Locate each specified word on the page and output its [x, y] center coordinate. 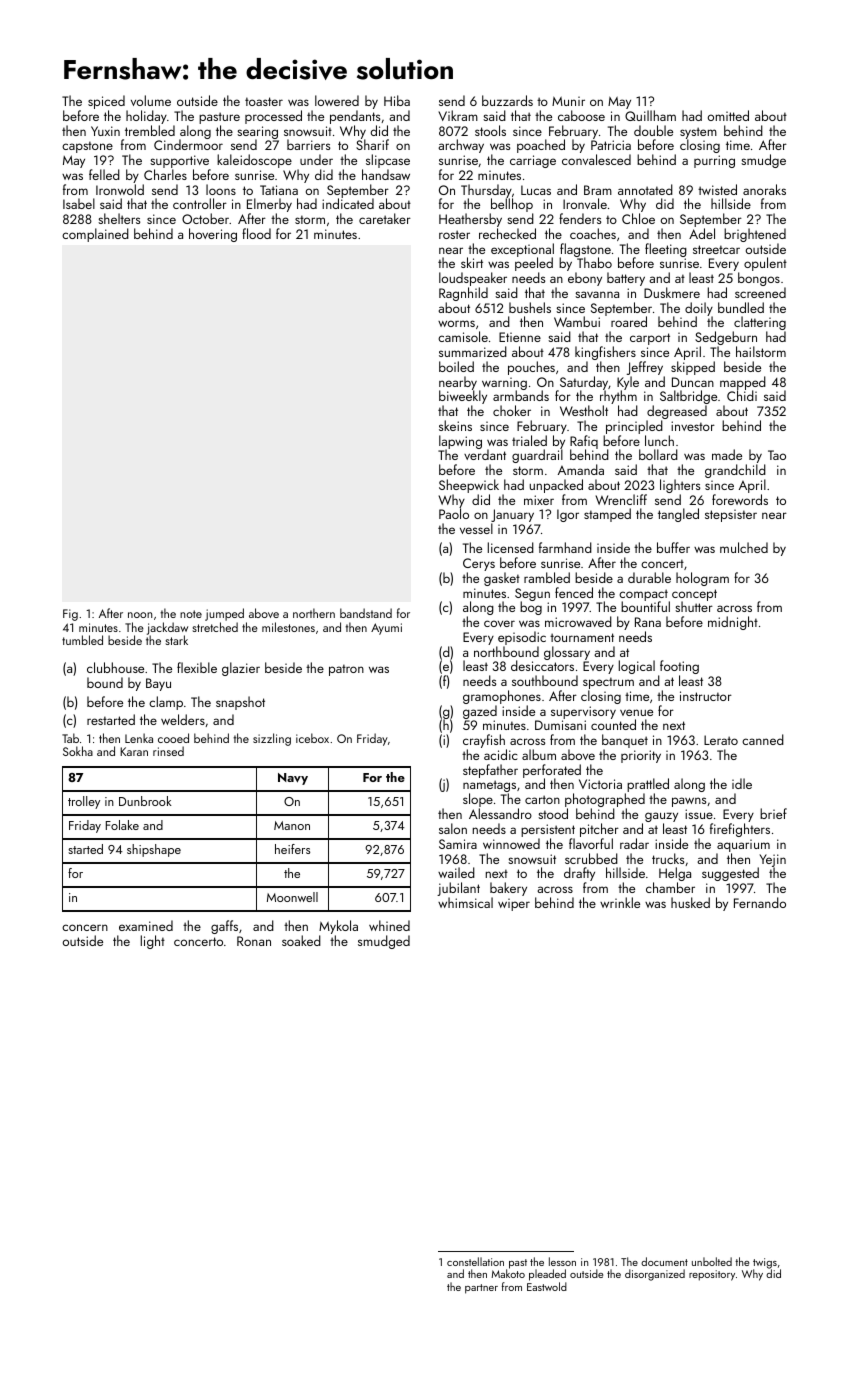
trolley [84, 802]
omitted [728, 115]
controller [200, 203]
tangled [678, 515]
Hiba [397, 100]
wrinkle [620, 902]
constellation [475, 1261]
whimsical [465, 902]
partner [481, 1289]
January [512, 515]
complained [95, 235]
